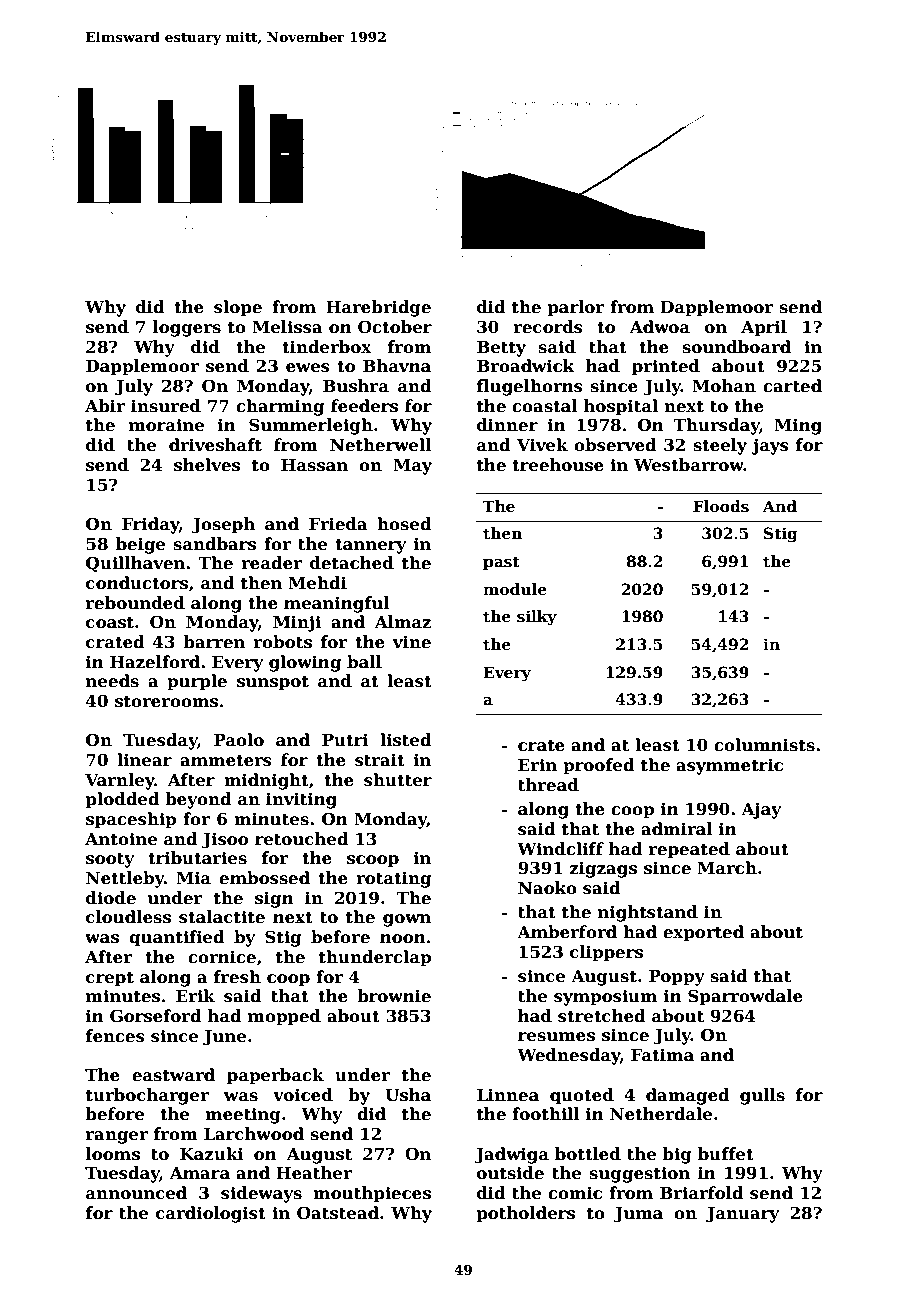  I want to click on module, so click(515, 589).
